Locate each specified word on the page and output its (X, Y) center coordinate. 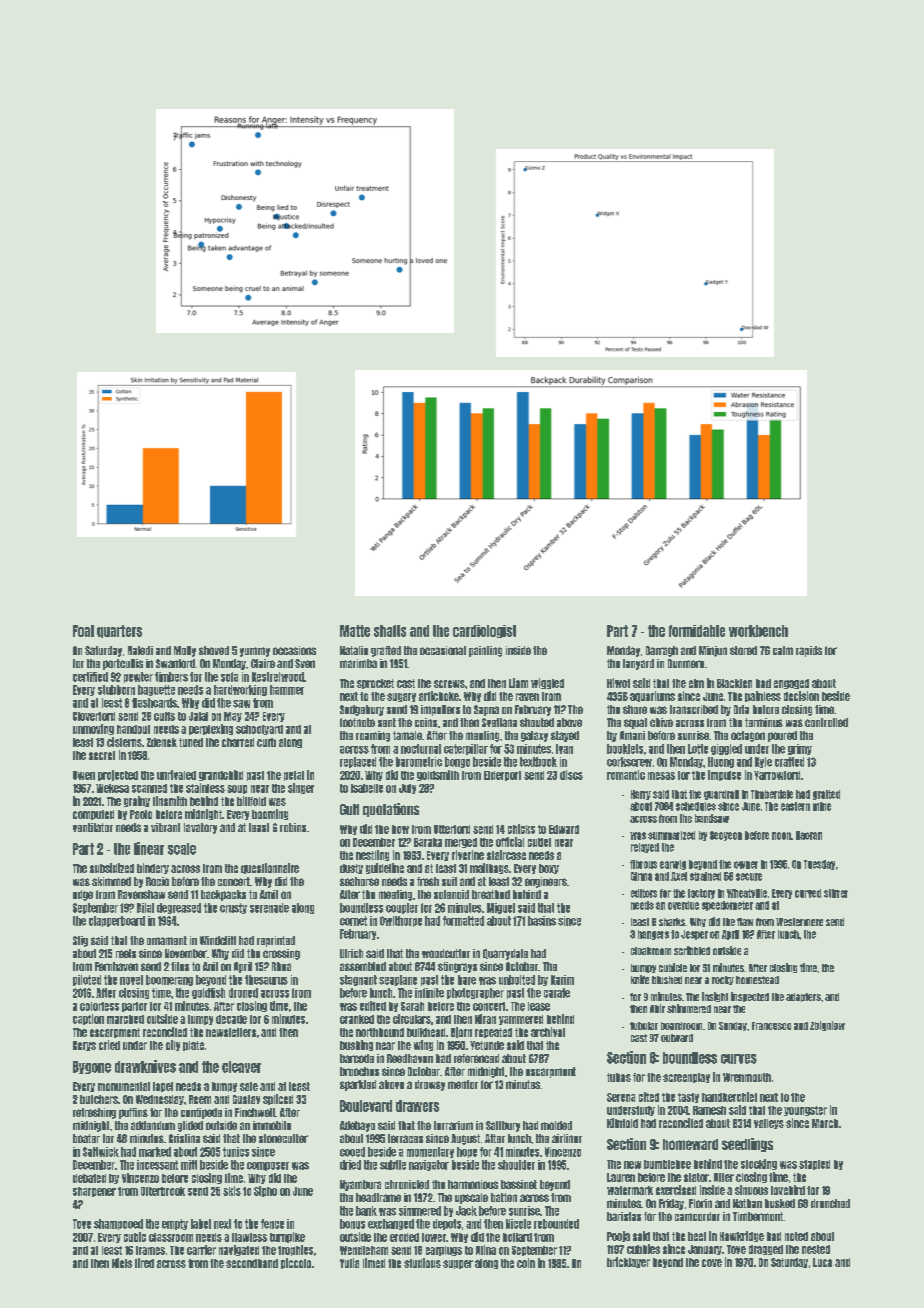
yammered (521, 1020)
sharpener (94, 1192)
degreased (179, 908)
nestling (372, 855)
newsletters (231, 1032)
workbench (758, 631)
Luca (822, 1262)
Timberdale (772, 794)
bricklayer (628, 1262)
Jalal (198, 716)
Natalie (354, 650)
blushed (667, 980)
